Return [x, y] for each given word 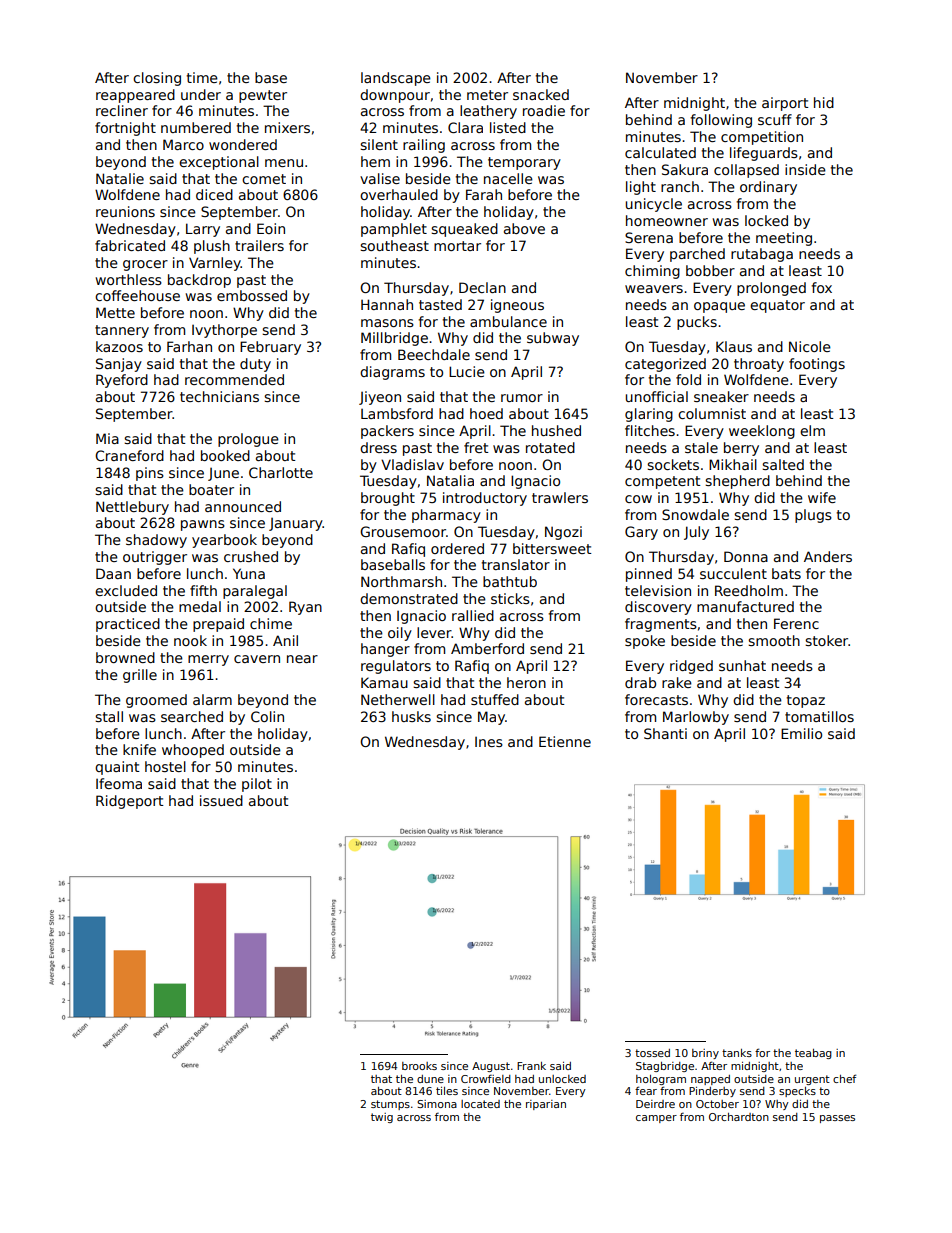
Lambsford [397, 413]
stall [109, 716]
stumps [390, 1105]
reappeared [135, 96]
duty [255, 365]
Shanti [665, 733]
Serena [649, 237]
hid [824, 102]
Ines [489, 742]
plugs [813, 516]
